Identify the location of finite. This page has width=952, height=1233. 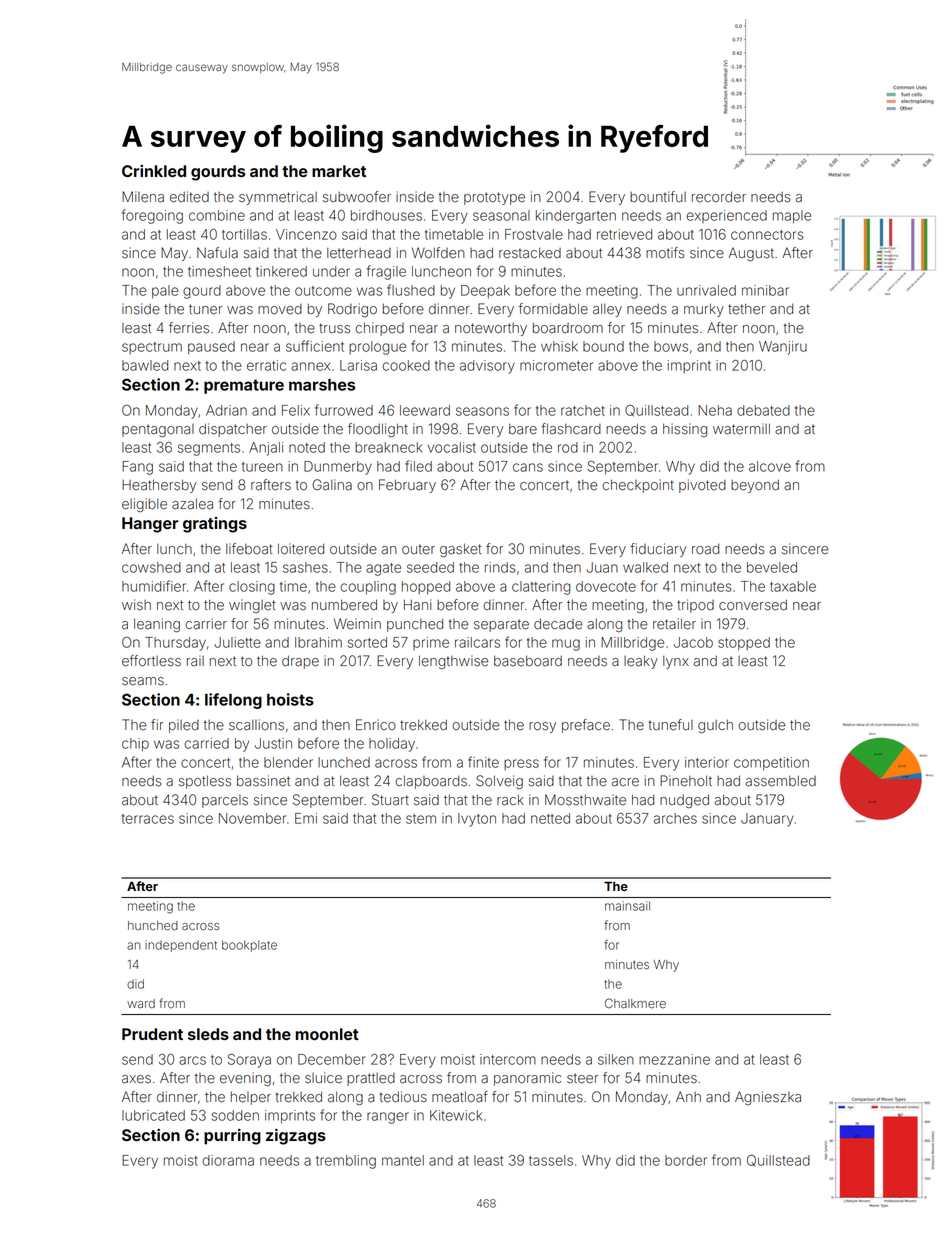
(483, 762).
